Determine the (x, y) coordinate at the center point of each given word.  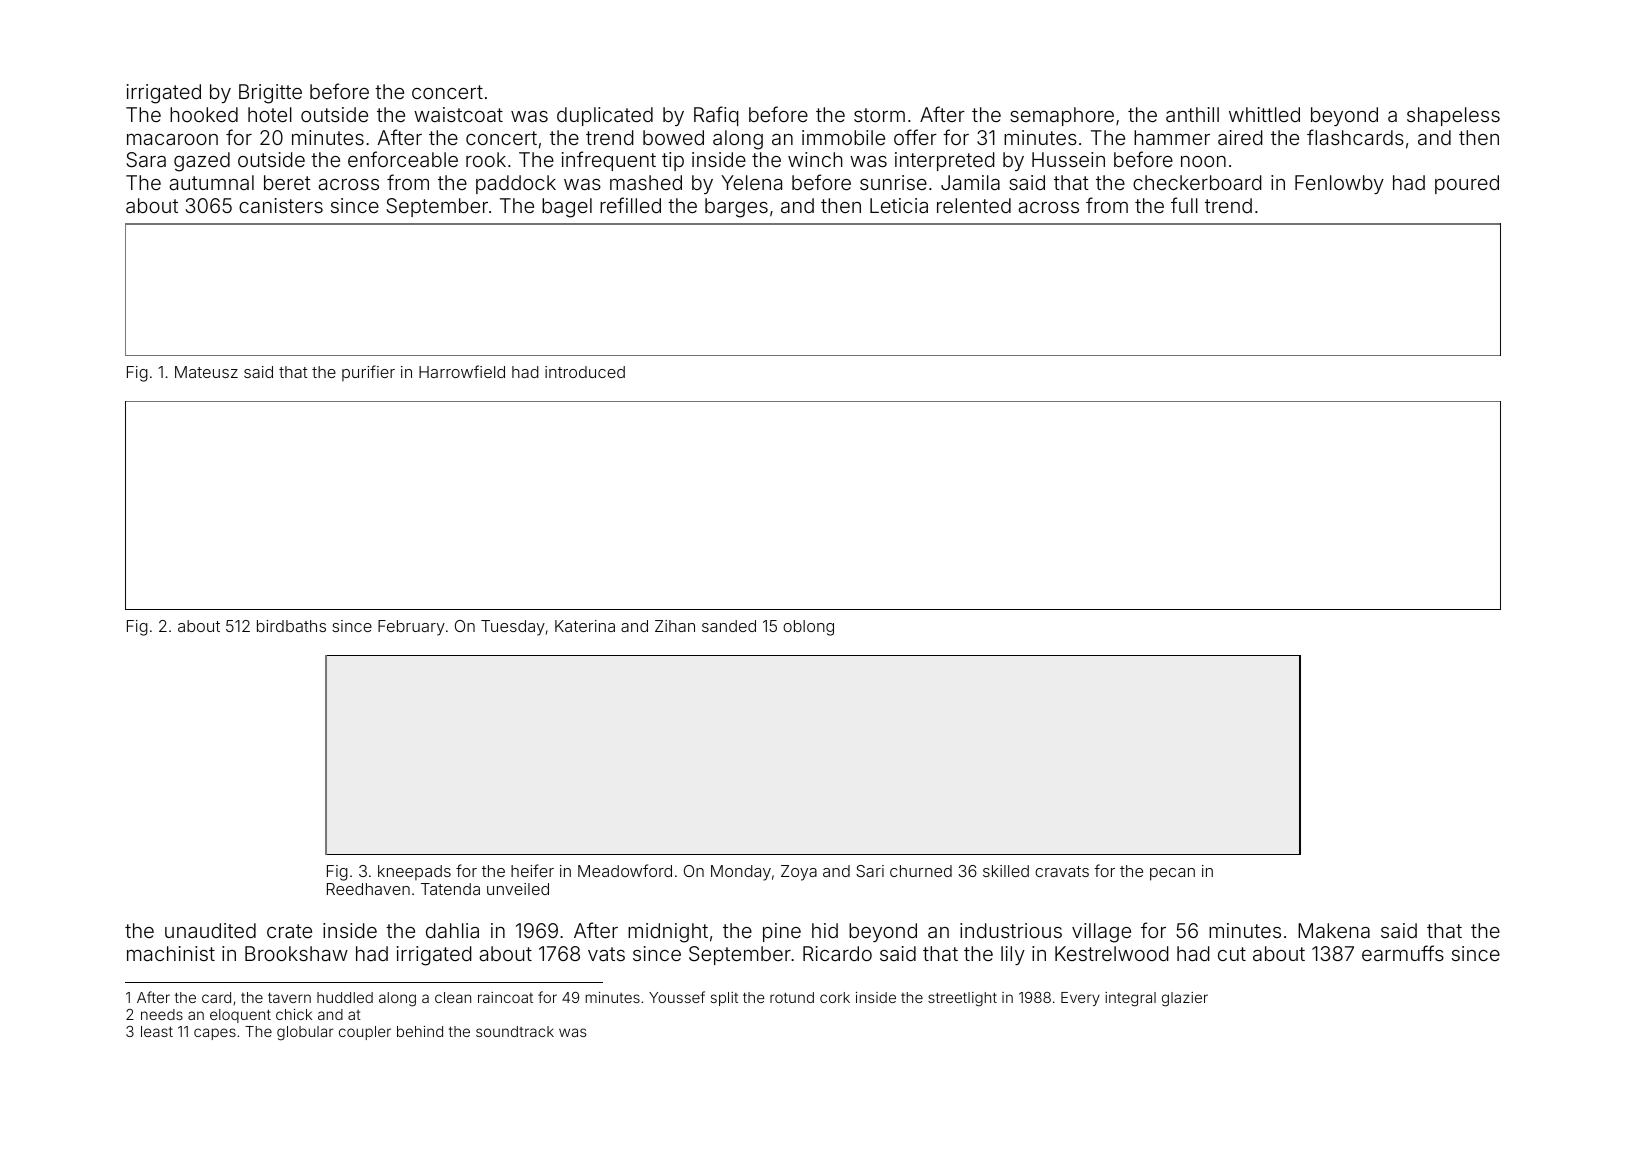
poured (1467, 184)
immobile (843, 137)
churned (921, 871)
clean (453, 997)
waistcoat (458, 114)
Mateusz (206, 372)
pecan (1172, 874)
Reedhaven (368, 889)
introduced (585, 372)
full (1184, 205)
